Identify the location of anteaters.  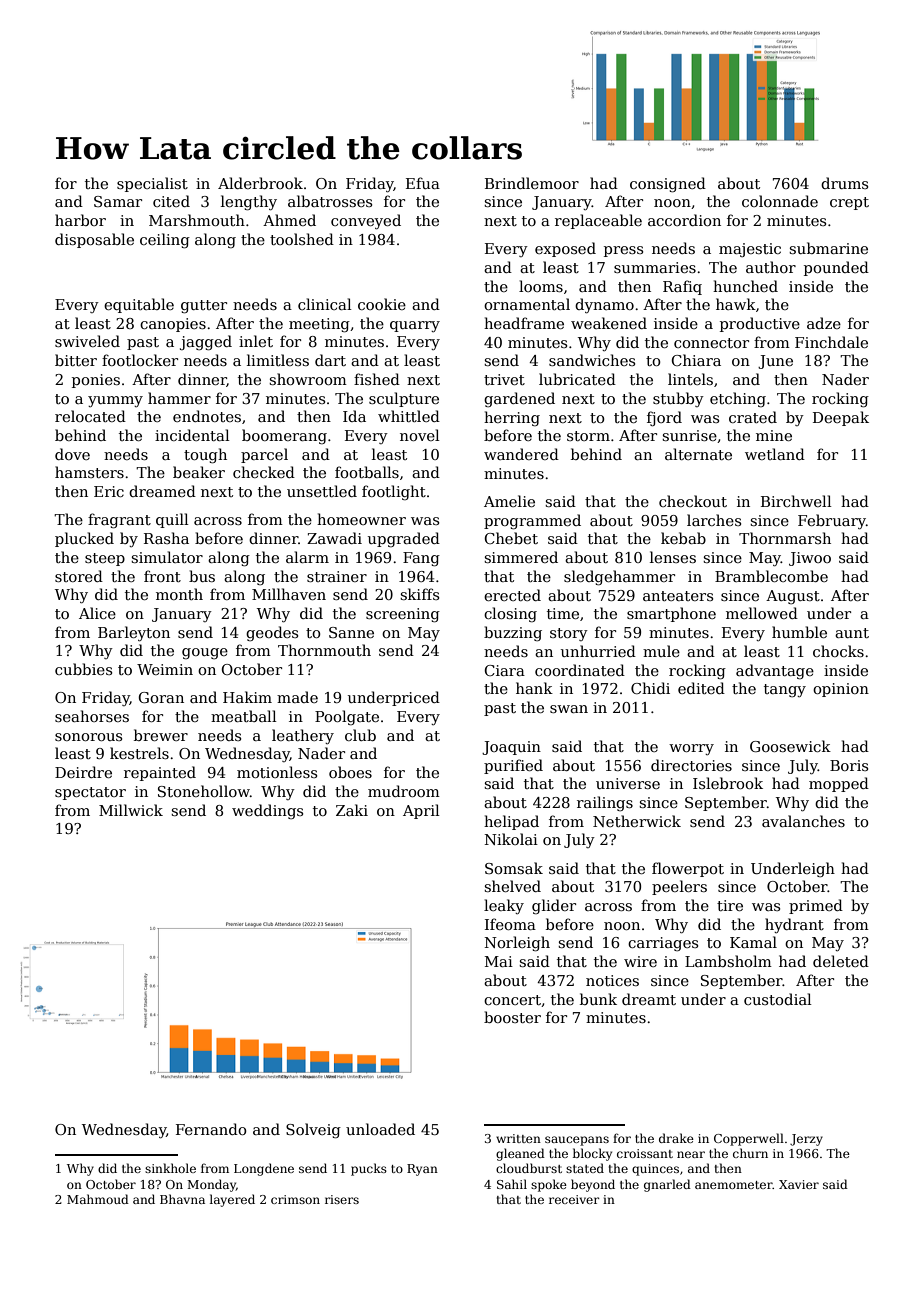
(678, 596).
